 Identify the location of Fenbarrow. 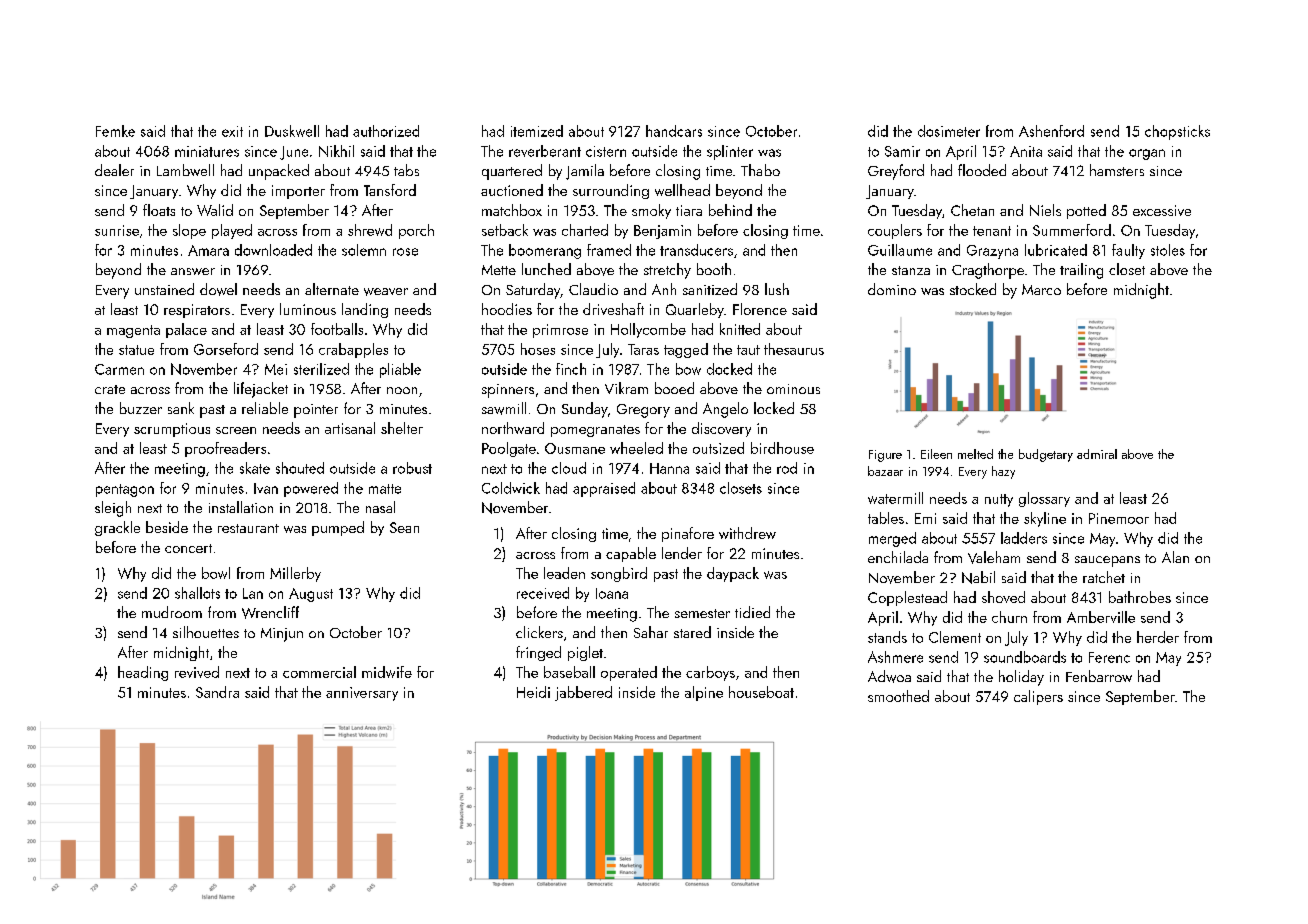
(1099, 676).
